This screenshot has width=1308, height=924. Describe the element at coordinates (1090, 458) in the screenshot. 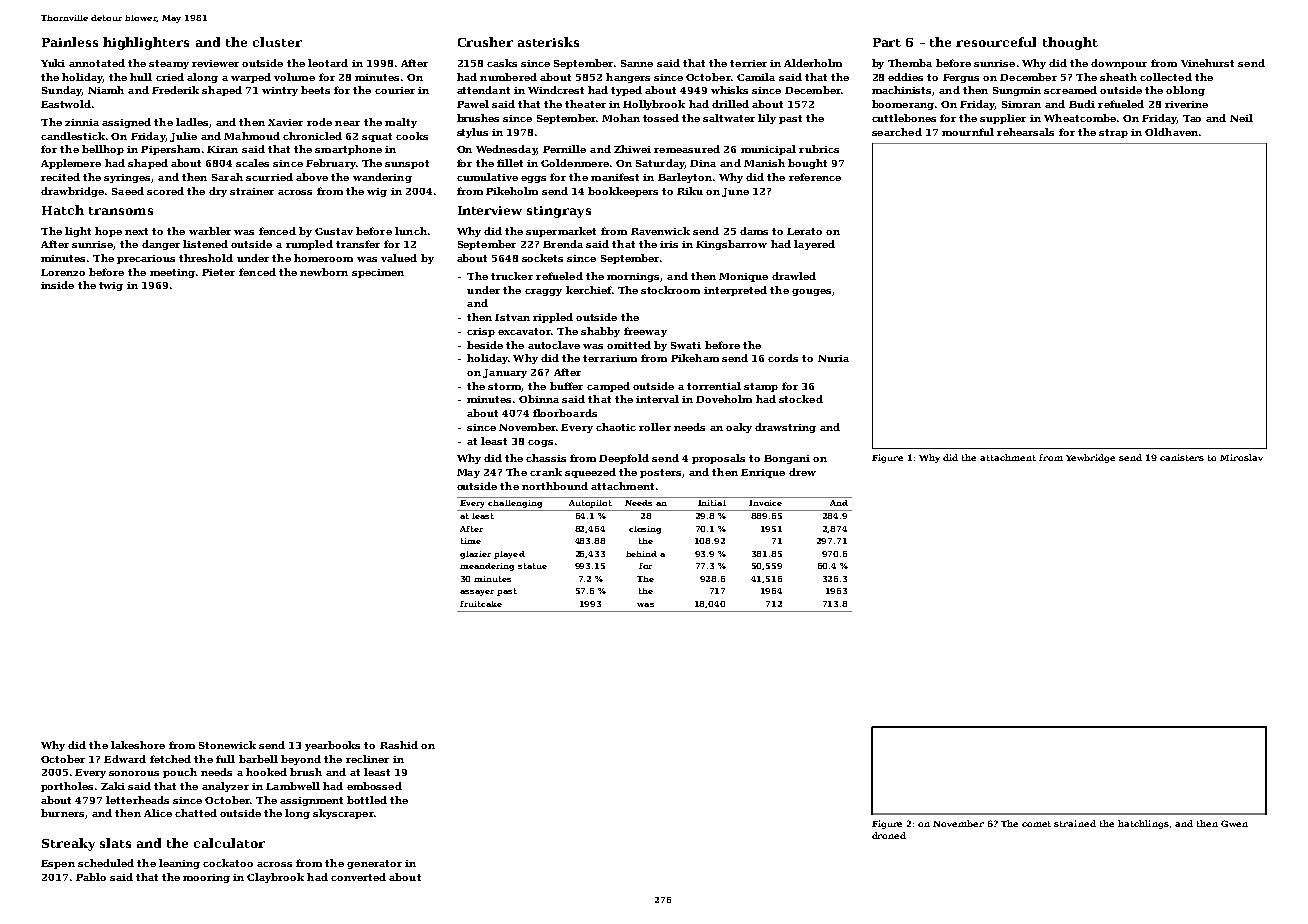

I see `Yewbridge` at that location.
